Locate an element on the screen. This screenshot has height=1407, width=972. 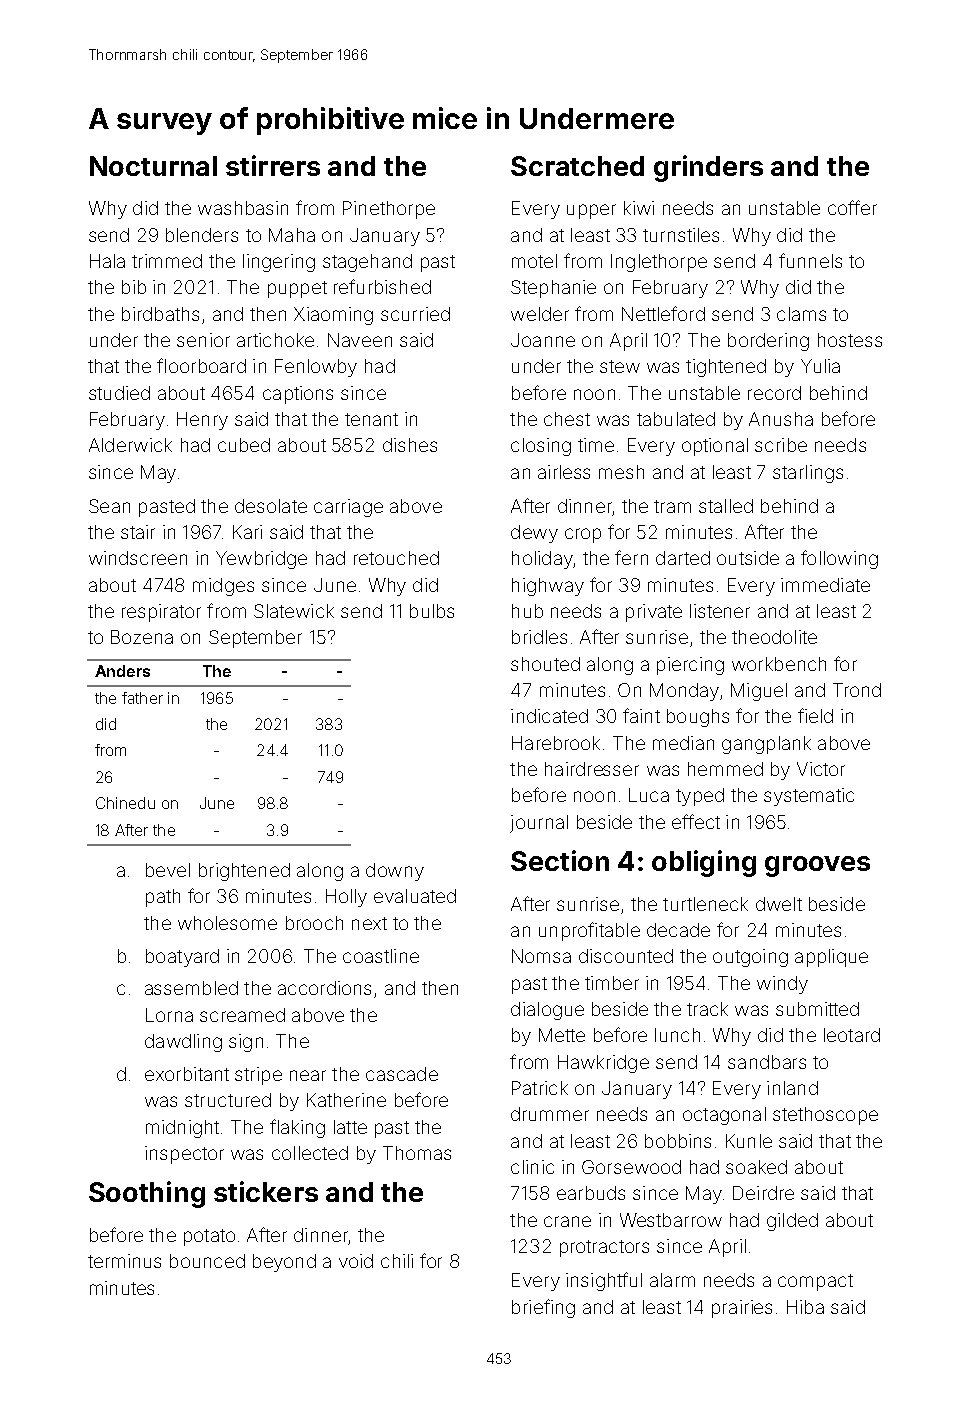
Lorna is located at coordinates (169, 1015).
